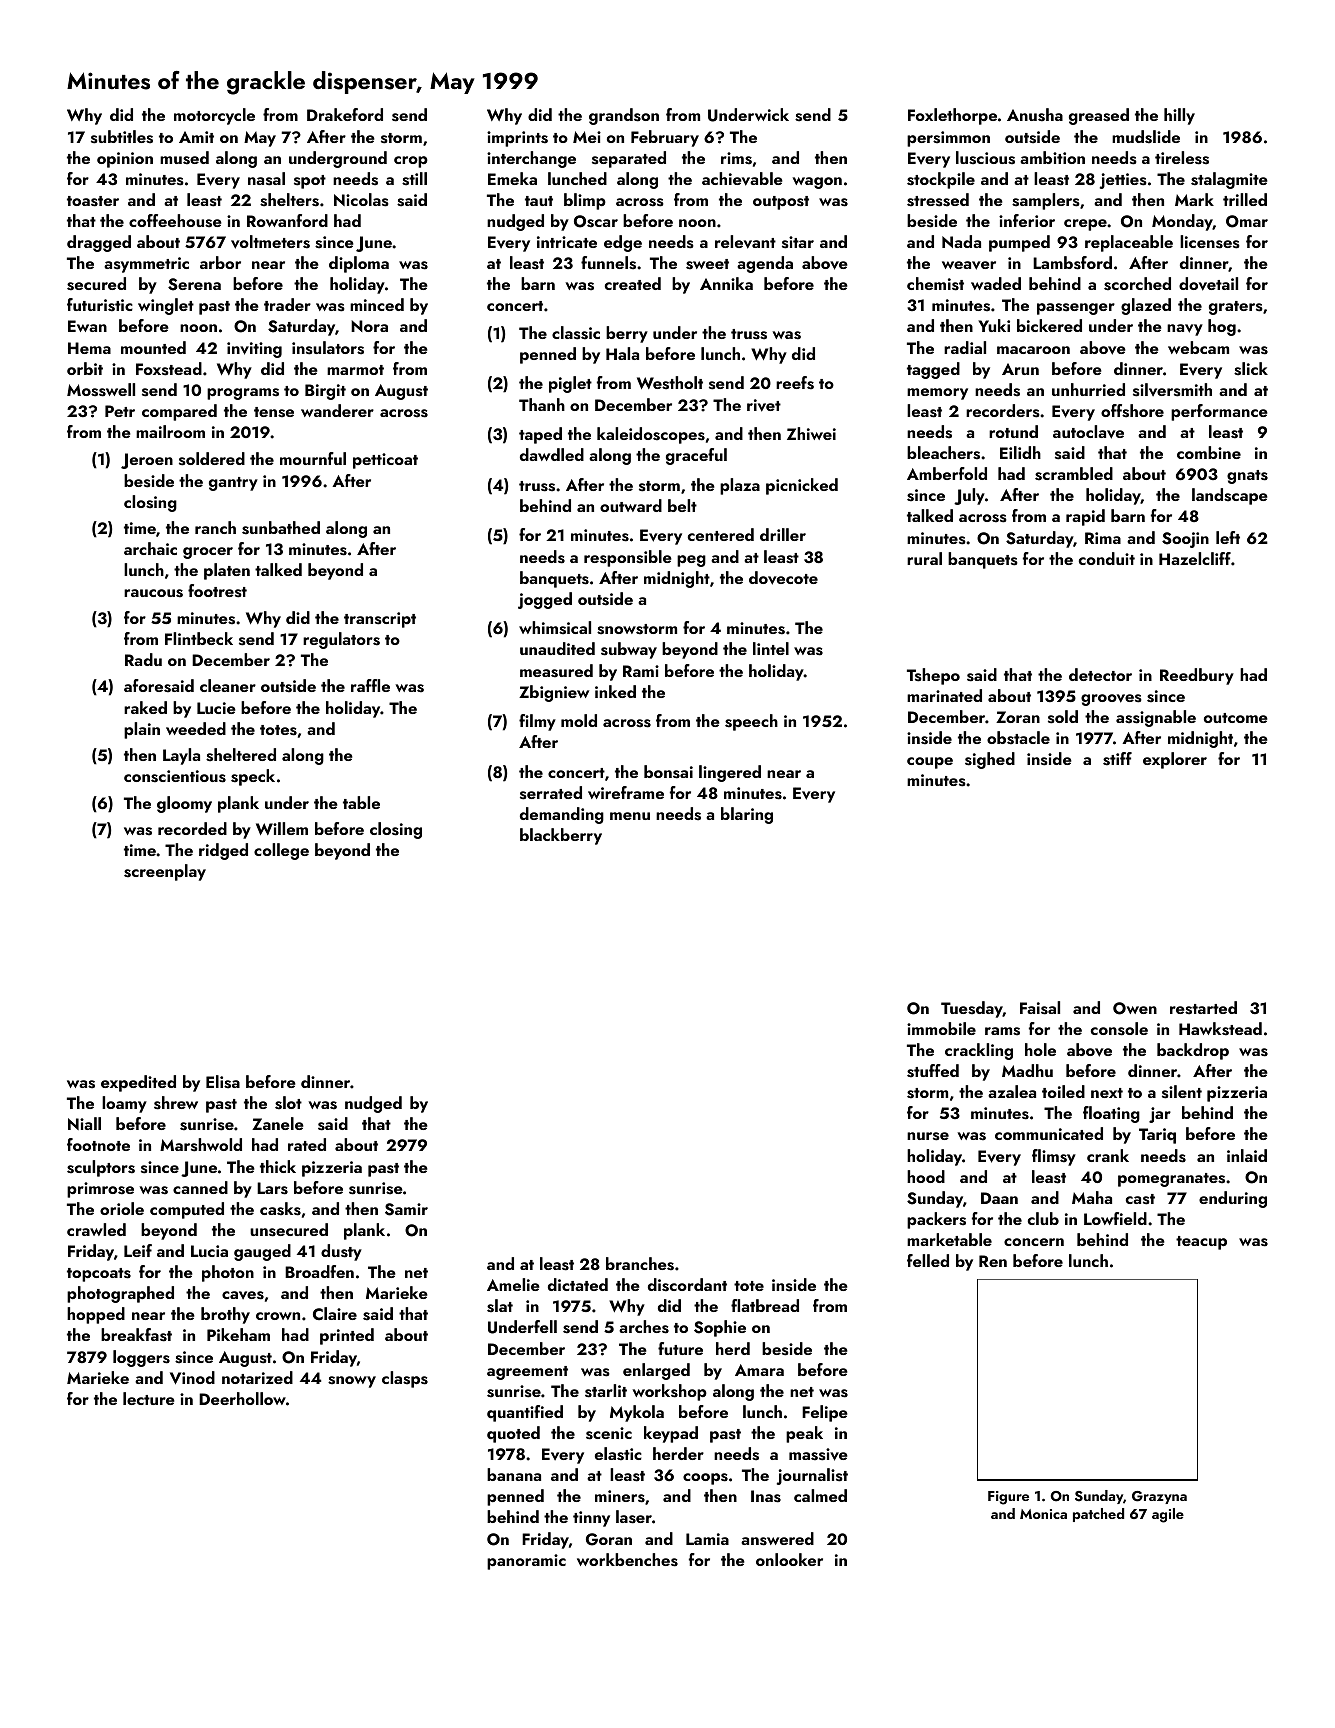 The image size is (1335, 1728). I want to click on rims, so click(736, 158).
